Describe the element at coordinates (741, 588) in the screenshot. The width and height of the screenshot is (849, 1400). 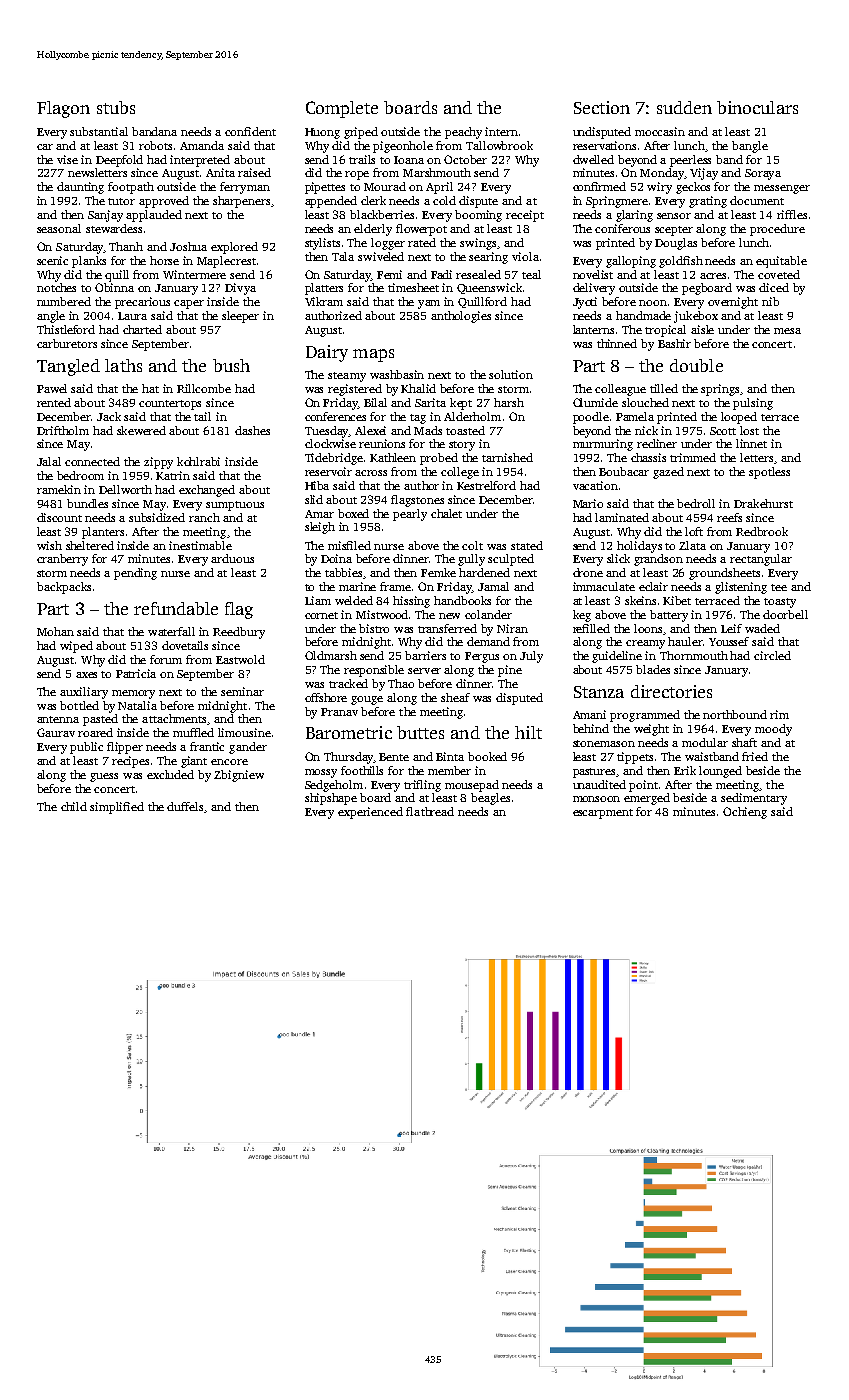
I see `glistening` at that location.
